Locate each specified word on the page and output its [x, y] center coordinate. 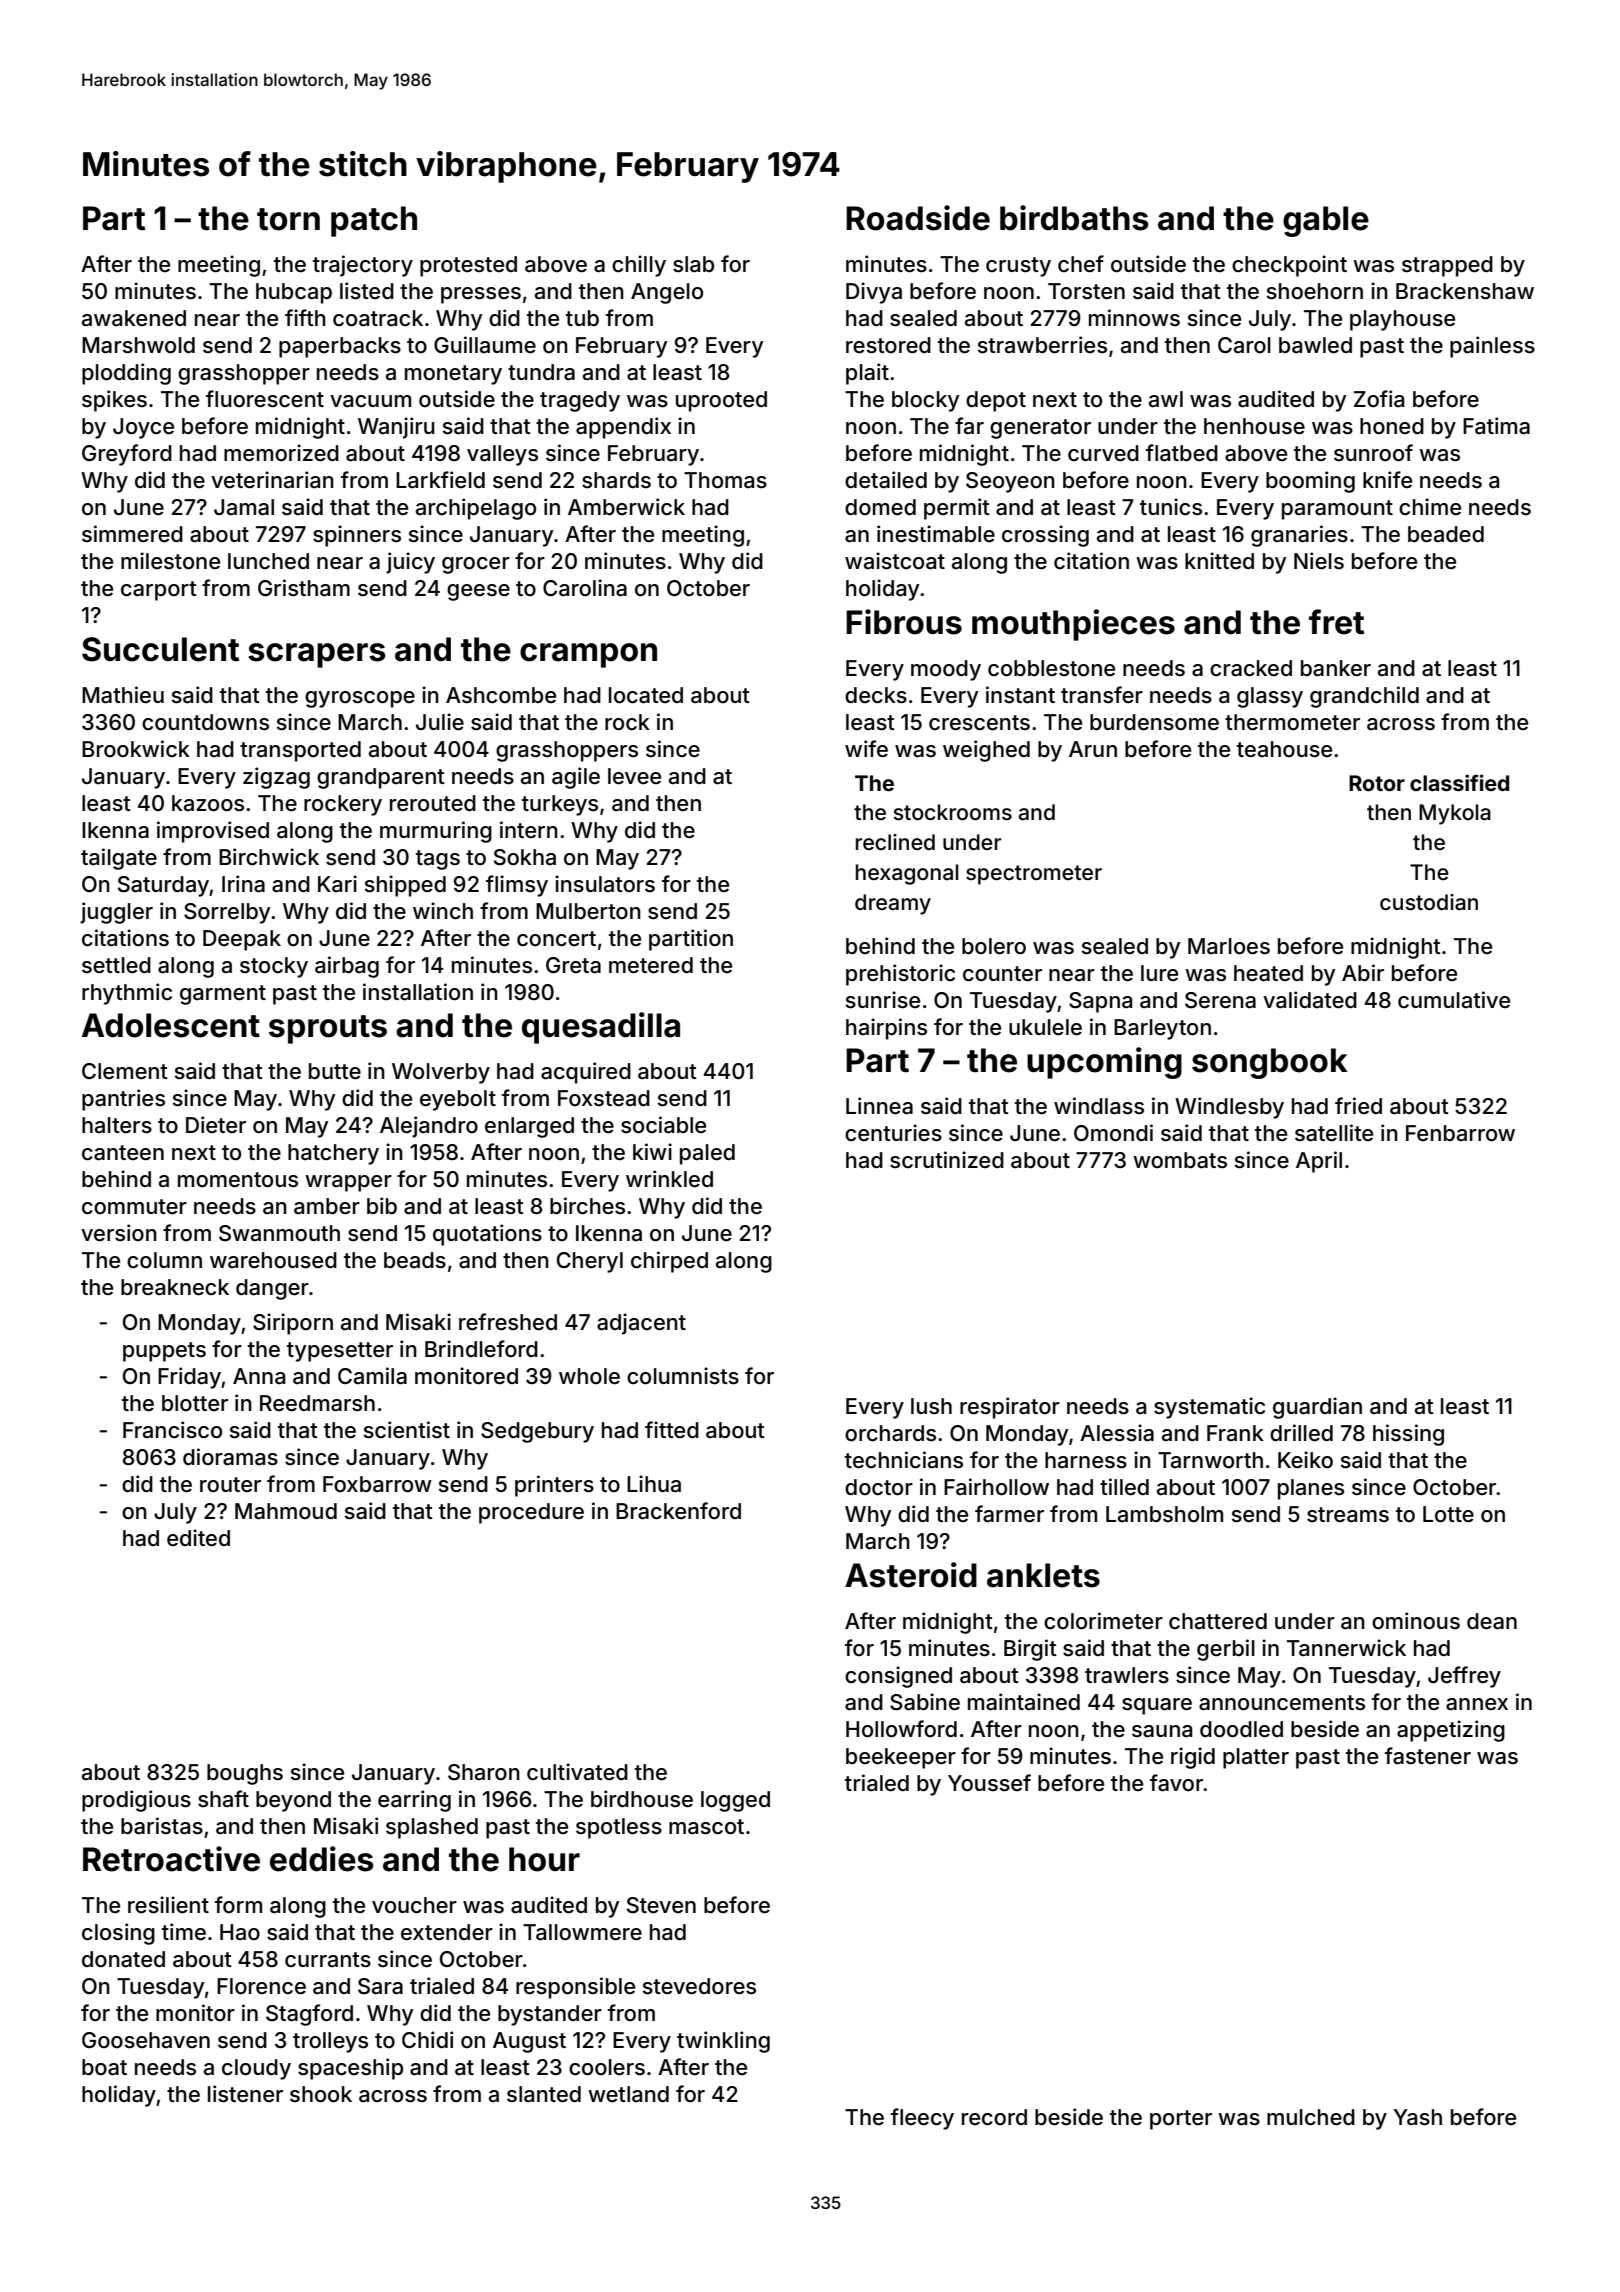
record [994, 2117]
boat [104, 2067]
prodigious [136, 1801]
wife [866, 749]
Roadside [918, 218]
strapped [1447, 266]
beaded [1446, 534]
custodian [1429, 902]
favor [1177, 1783]
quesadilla [601, 1028]
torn [288, 219]
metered [651, 965]
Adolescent [171, 1025]
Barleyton [1162, 1029]
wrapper [348, 1183]
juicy [410, 563]
